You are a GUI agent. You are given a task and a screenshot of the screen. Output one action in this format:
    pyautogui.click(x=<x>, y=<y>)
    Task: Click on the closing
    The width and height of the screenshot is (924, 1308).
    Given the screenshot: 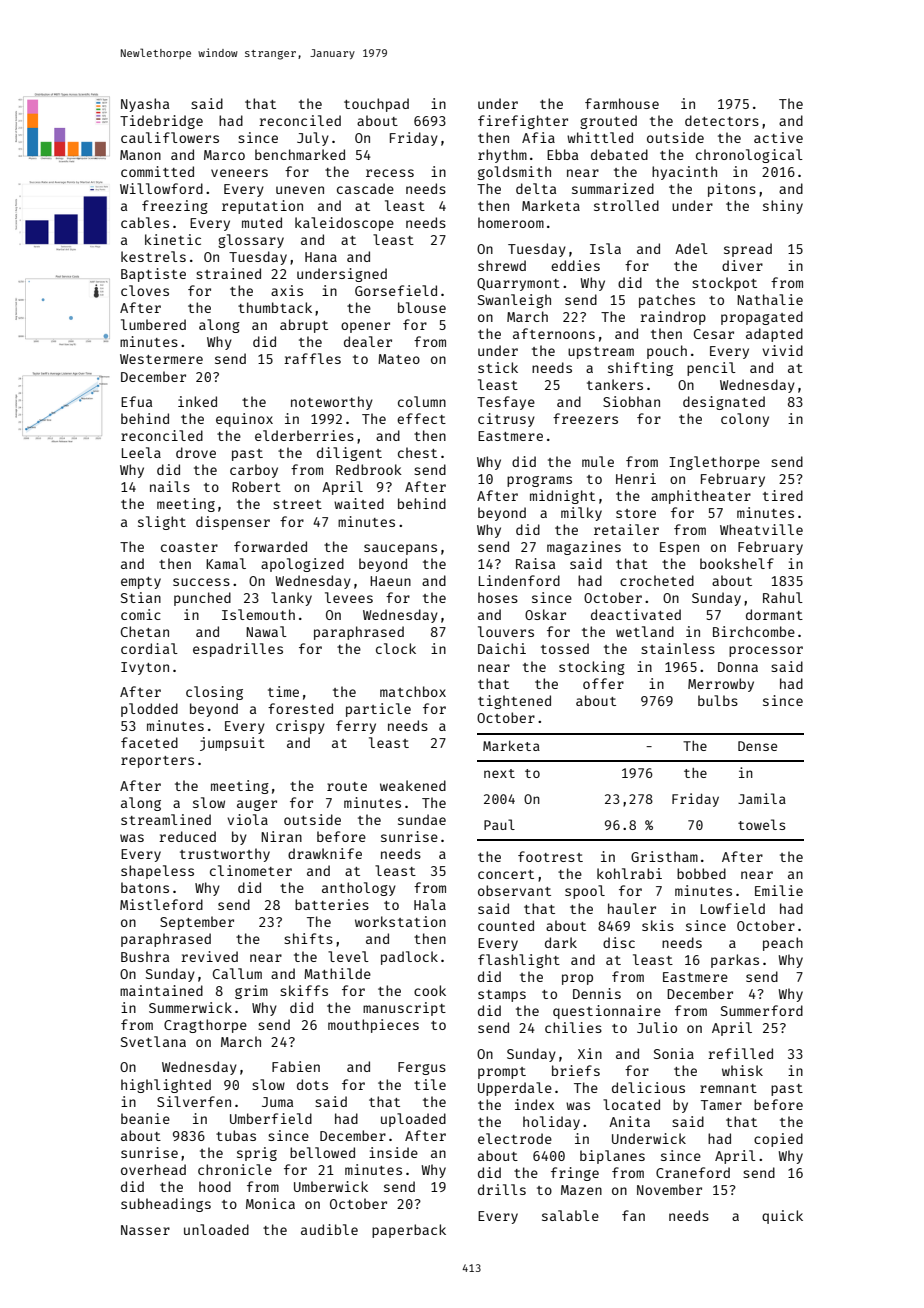 What is the action you would take?
    pyautogui.click(x=214, y=693)
